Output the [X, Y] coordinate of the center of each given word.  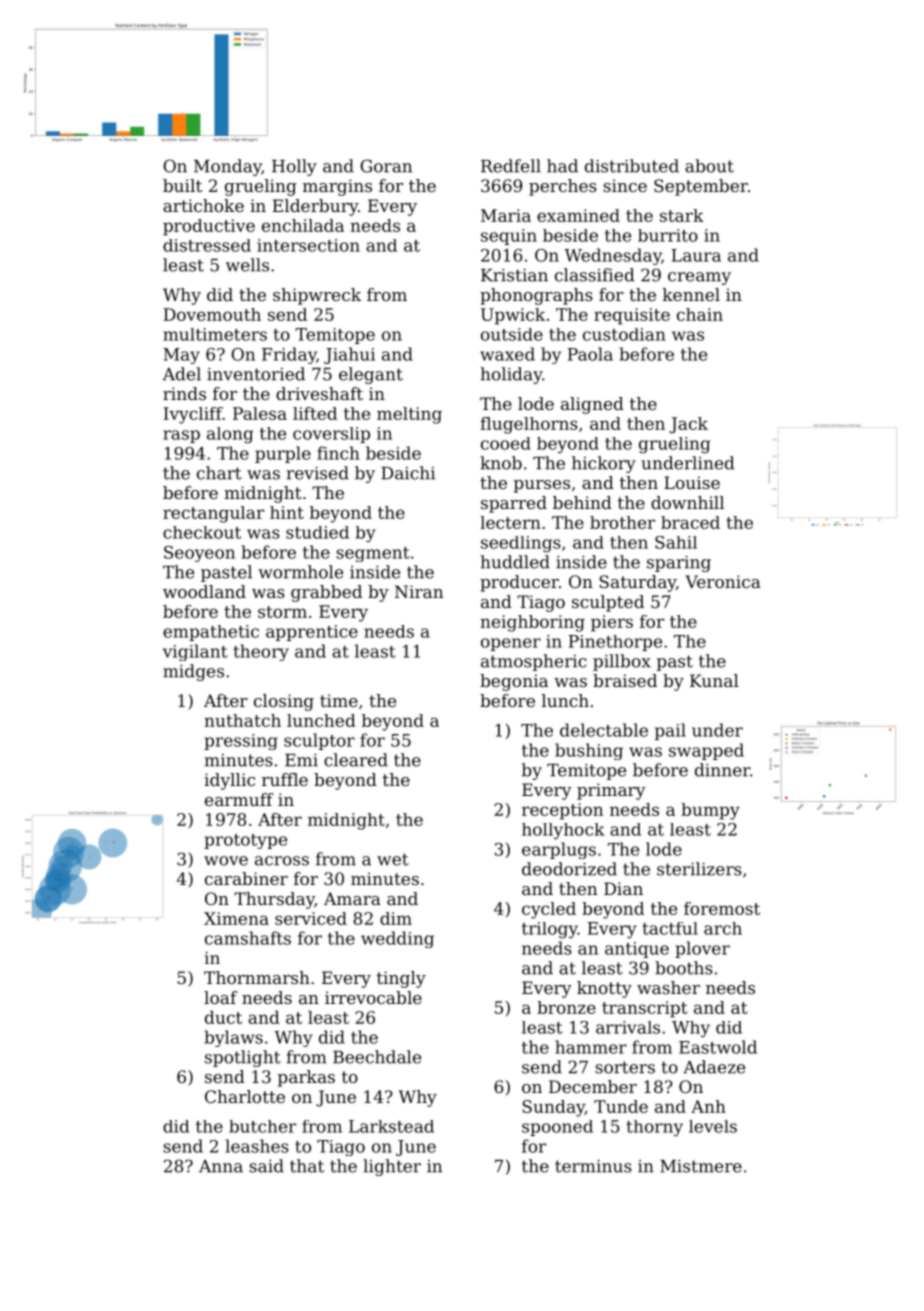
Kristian [514, 275]
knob [501, 463]
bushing [589, 751]
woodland [204, 591]
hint [287, 512]
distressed [207, 245]
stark [682, 215]
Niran [419, 591]
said [266, 1166]
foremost [722, 908]
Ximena [236, 918]
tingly [401, 979]
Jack [688, 425]
